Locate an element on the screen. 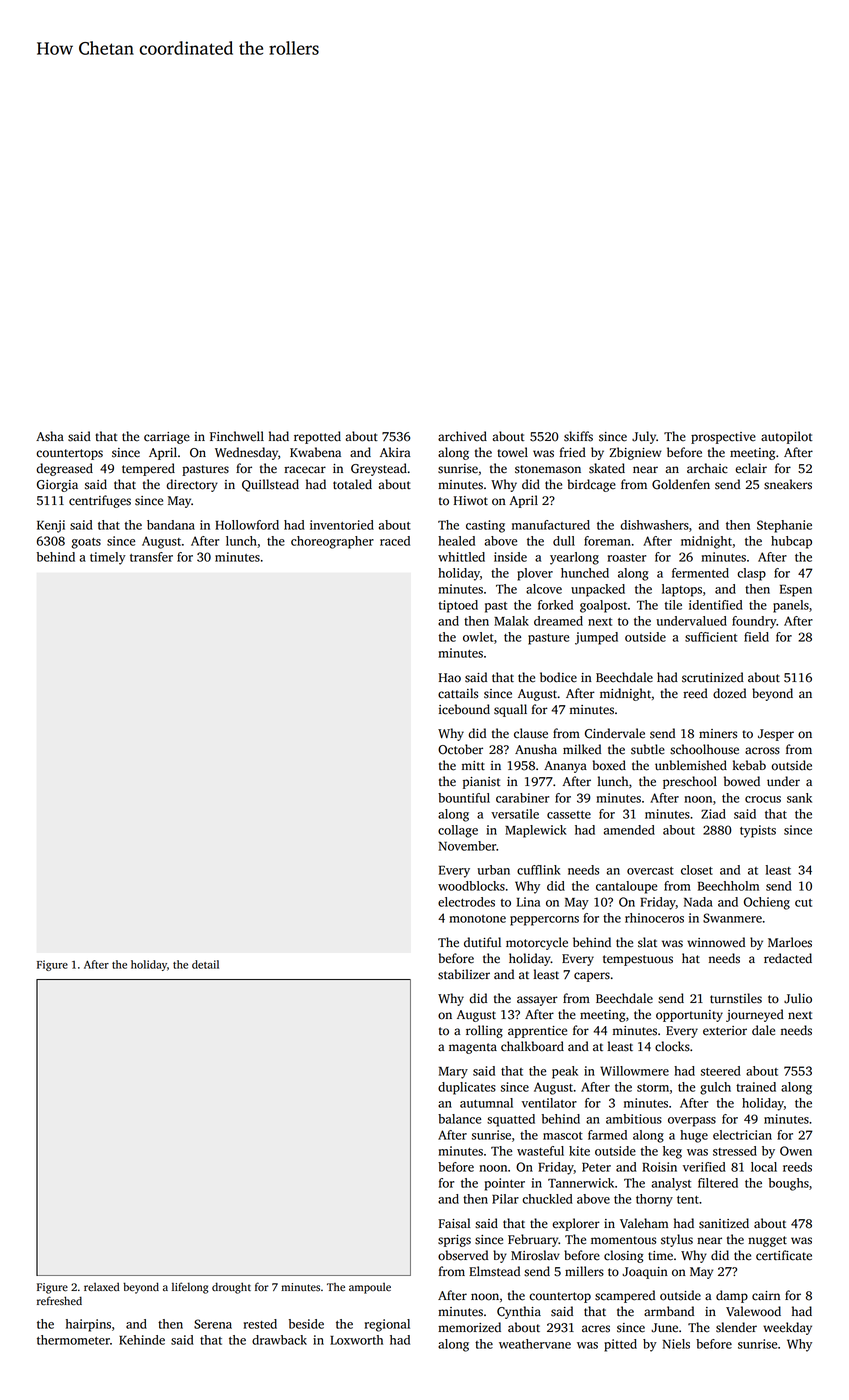 The image size is (849, 1400). prospective is located at coordinates (723, 438).
